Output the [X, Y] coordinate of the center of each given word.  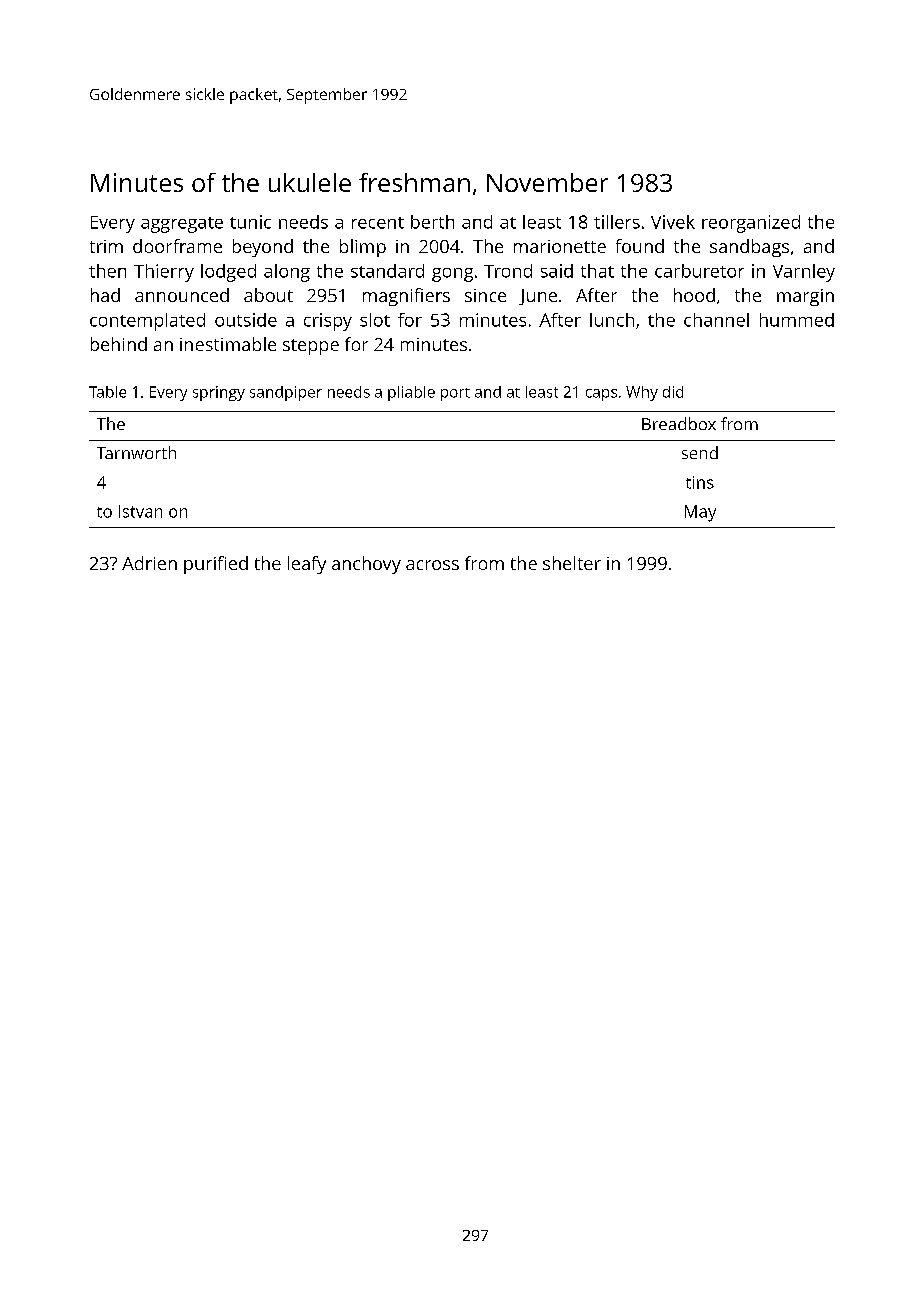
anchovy [366, 565]
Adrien [149, 563]
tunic [250, 222]
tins [700, 482]
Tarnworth [136, 452]
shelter [572, 563]
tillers [617, 222]
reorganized [751, 224]
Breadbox [679, 423]
